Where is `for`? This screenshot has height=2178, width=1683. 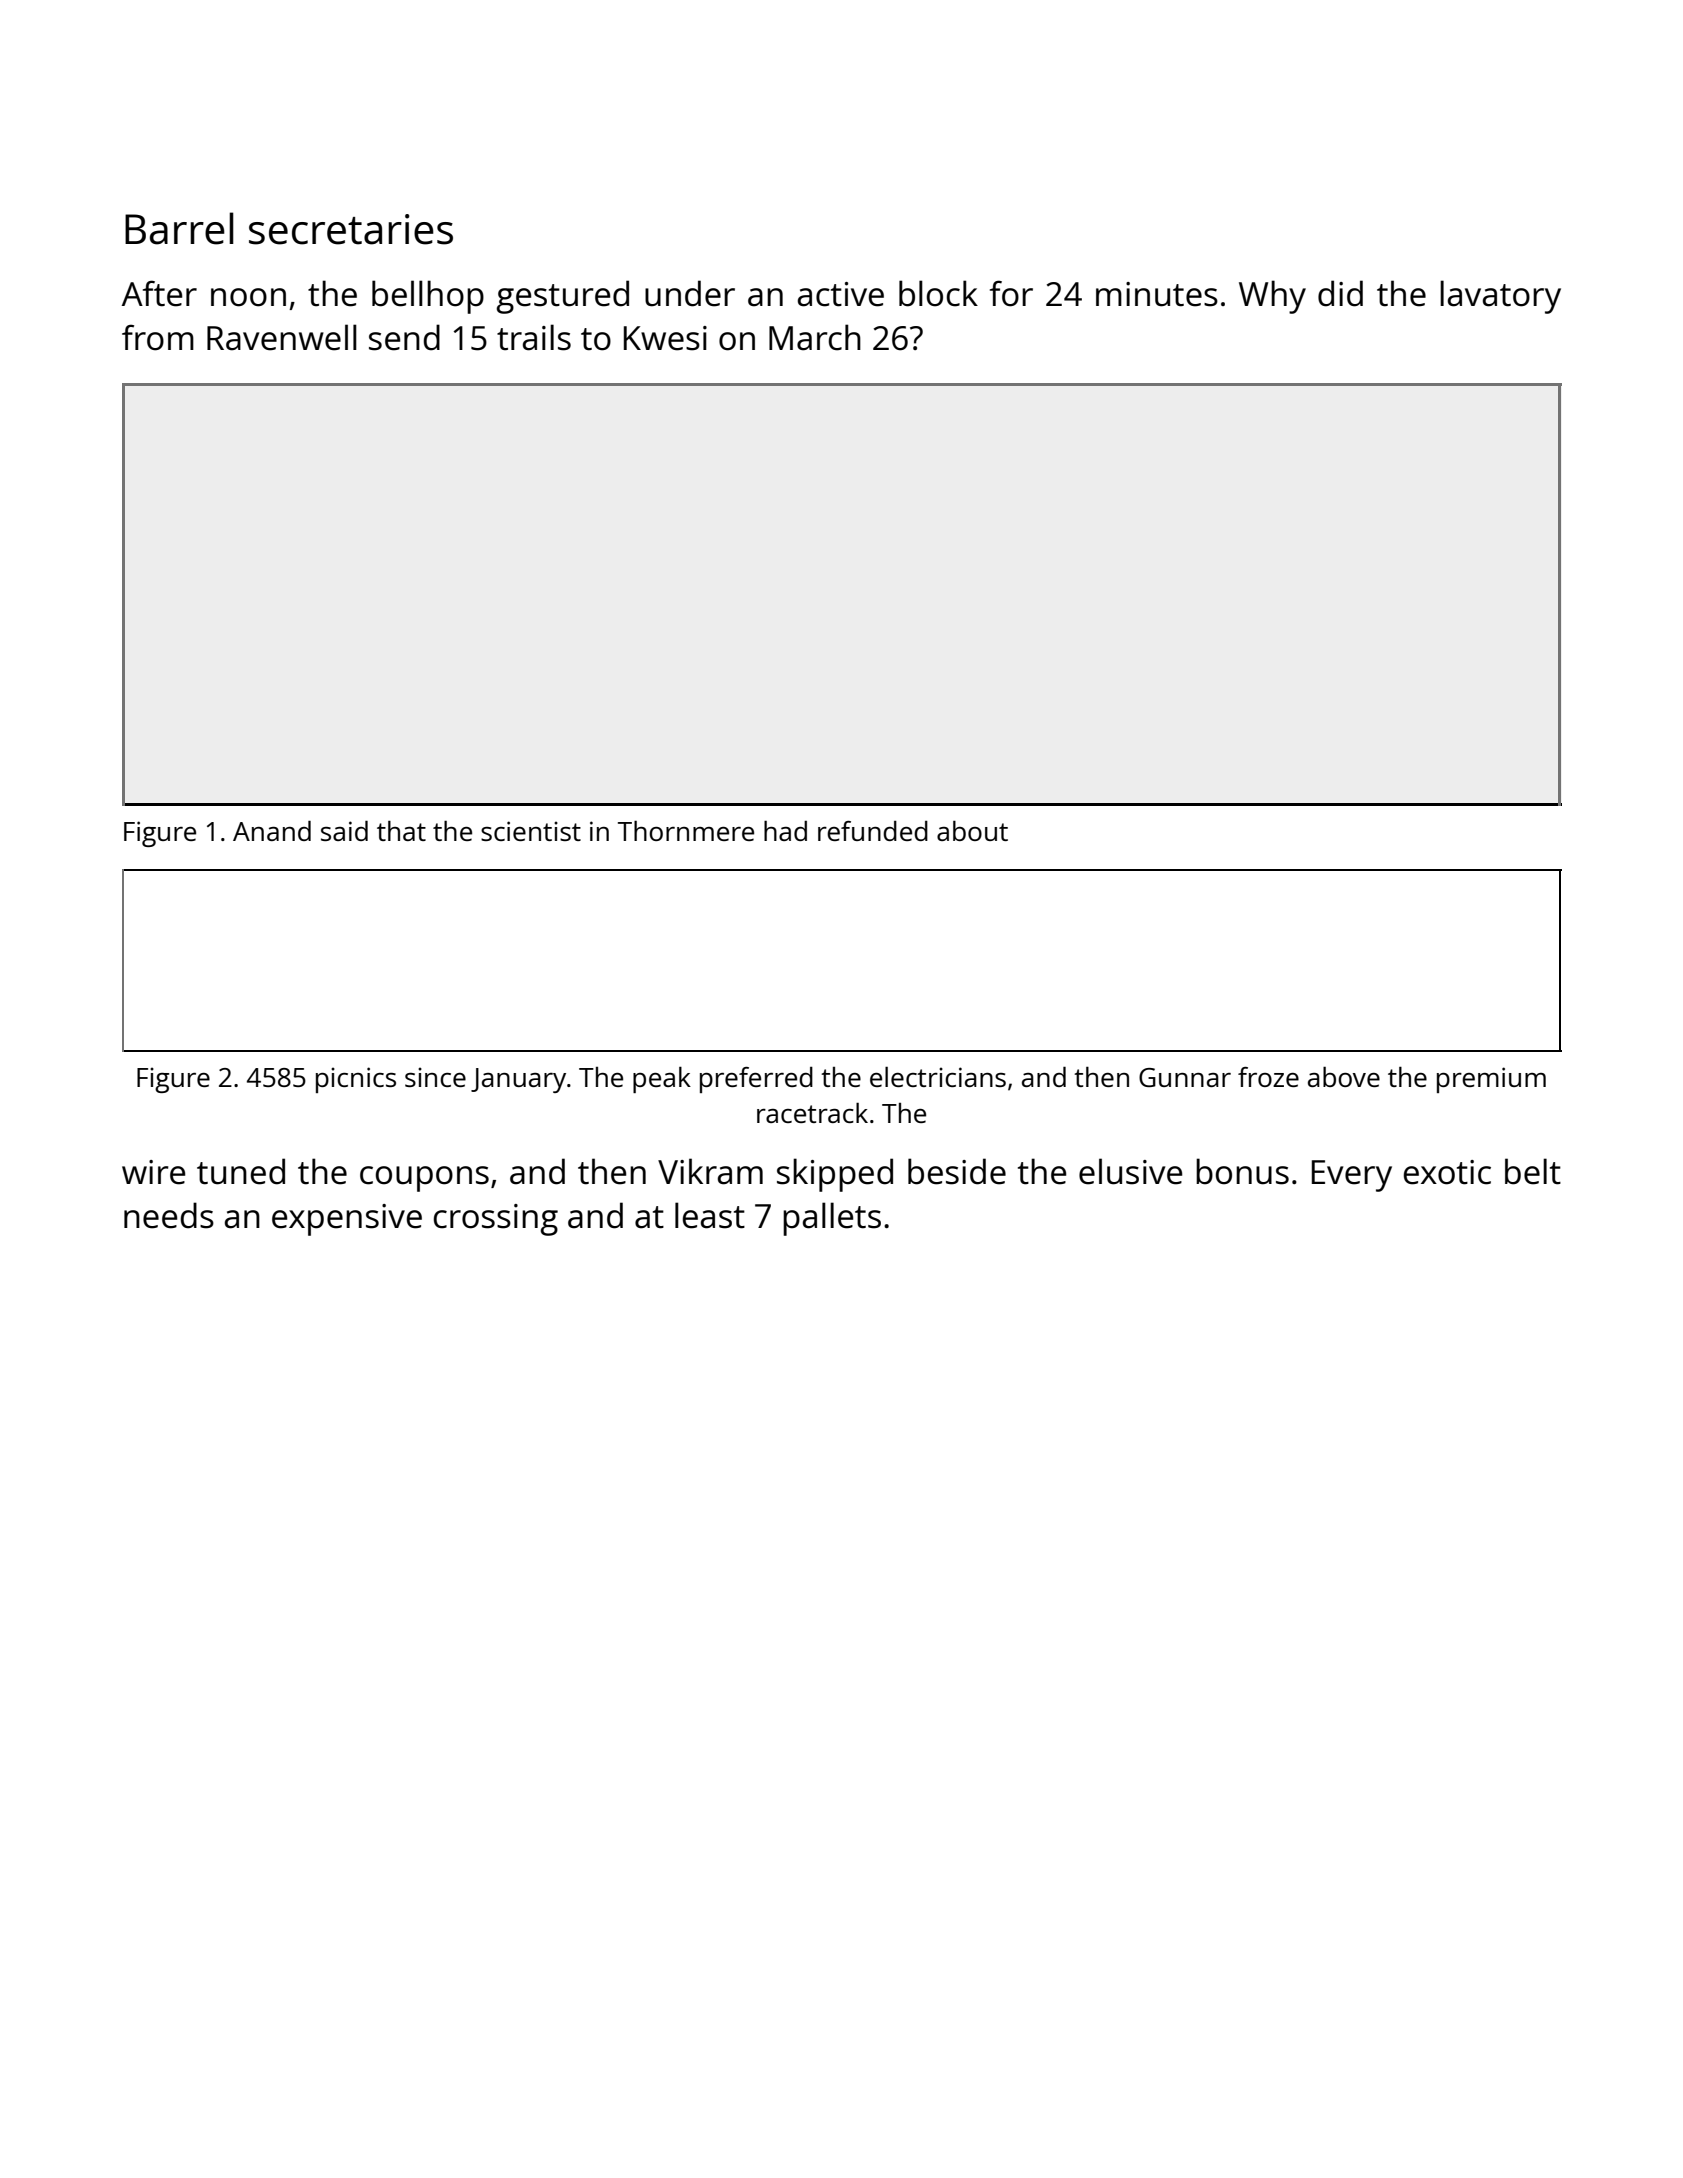
for is located at coordinates (1011, 293).
